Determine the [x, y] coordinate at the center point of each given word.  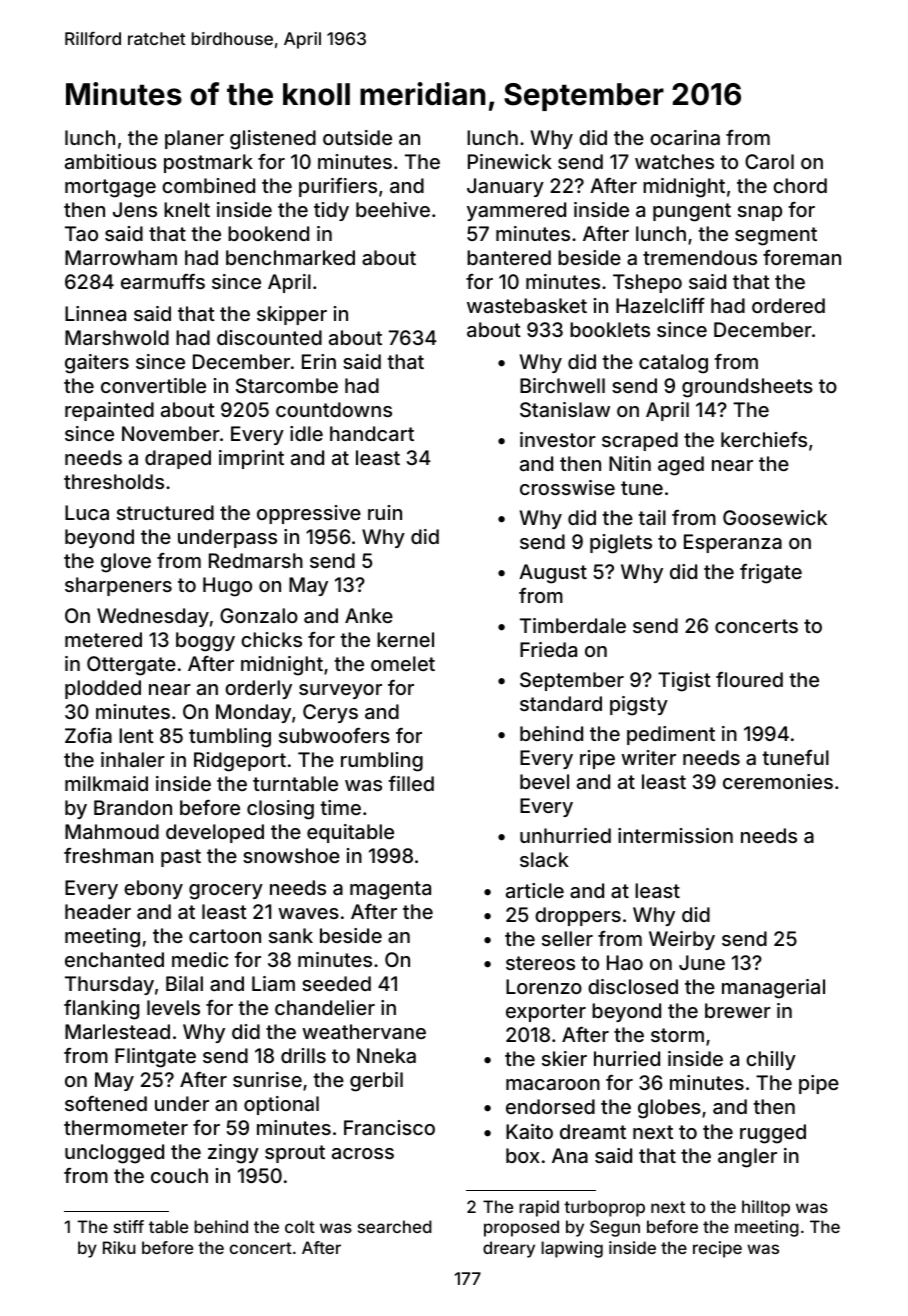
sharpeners [118, 586]
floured [749, 679]
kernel [405, 639]
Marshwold [117, 337]
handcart [372, 433]
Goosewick [775, 517]
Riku [119, 1247]
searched [395, 1226]
